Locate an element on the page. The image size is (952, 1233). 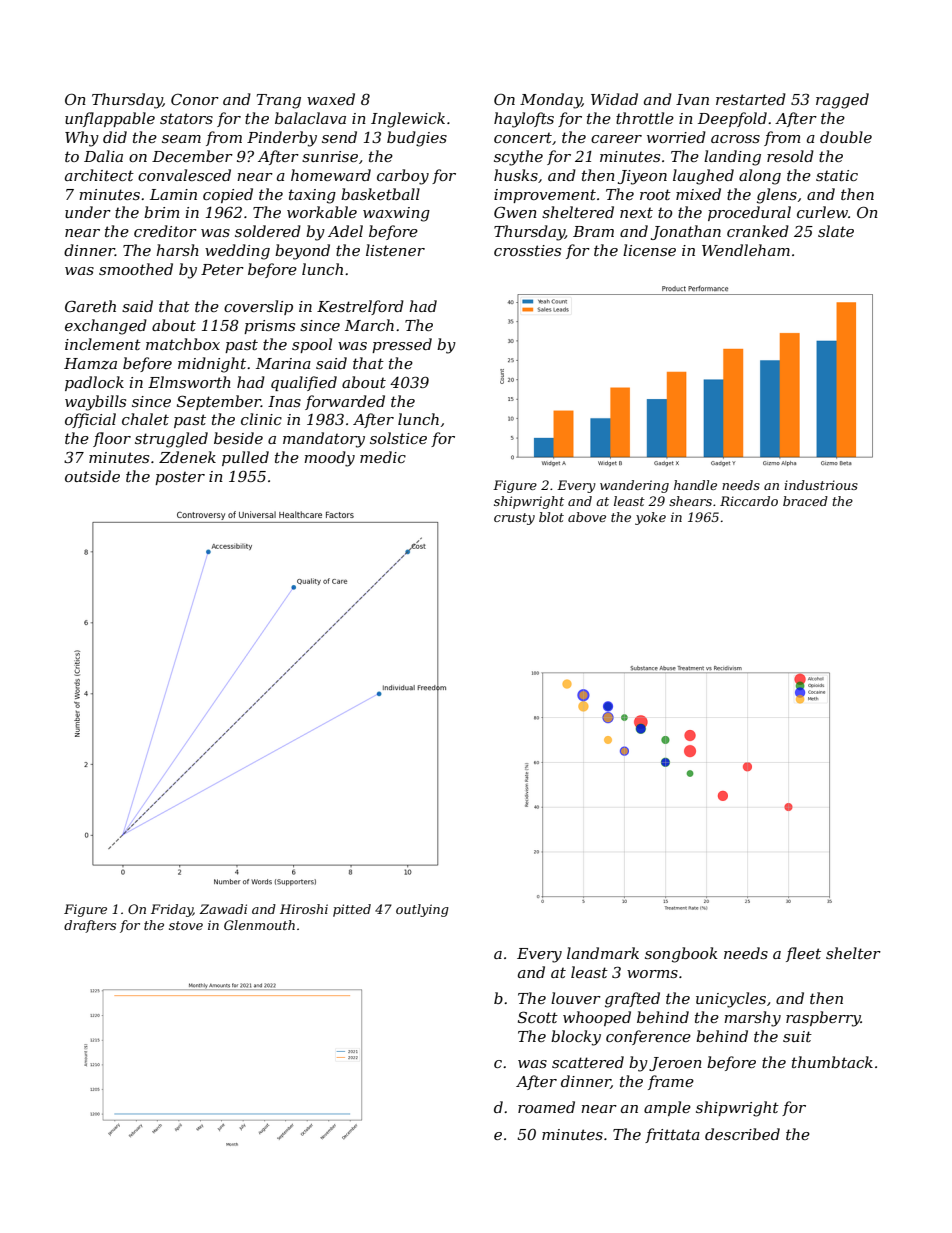
Deepfold is located at coordinates (732, 119).
